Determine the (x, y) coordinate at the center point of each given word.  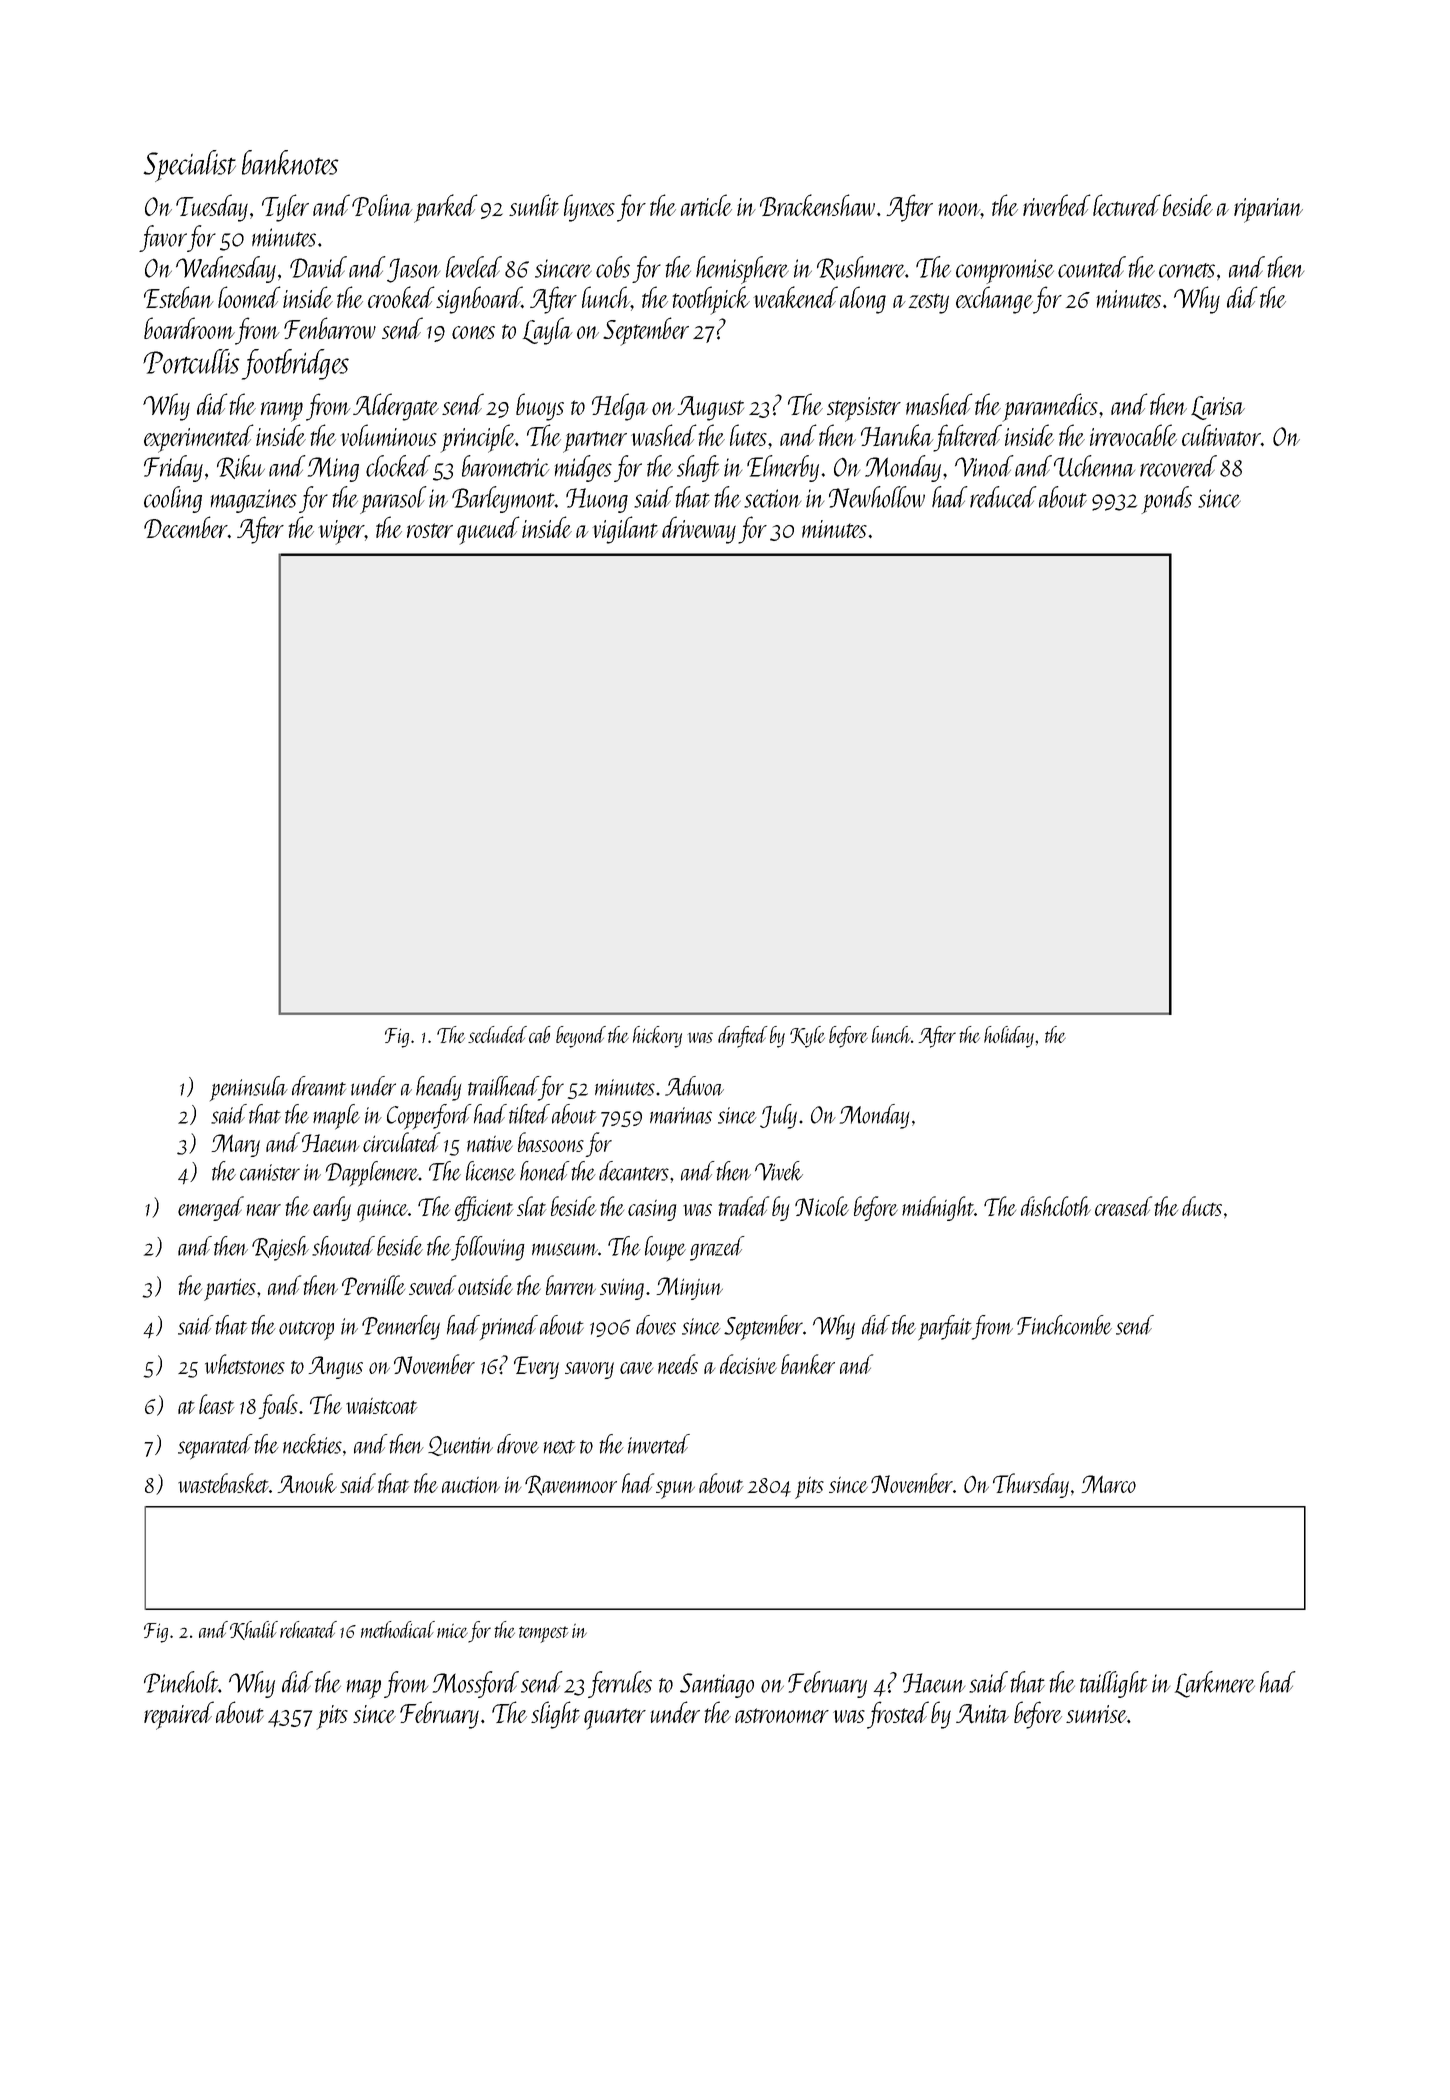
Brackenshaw (817, 205)
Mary (236, 1145)
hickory (657, 1037)
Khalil (254, 1630)
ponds (1166, 500)
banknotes (290, 162)
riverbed (1057, 205)
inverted (659, 1444)
